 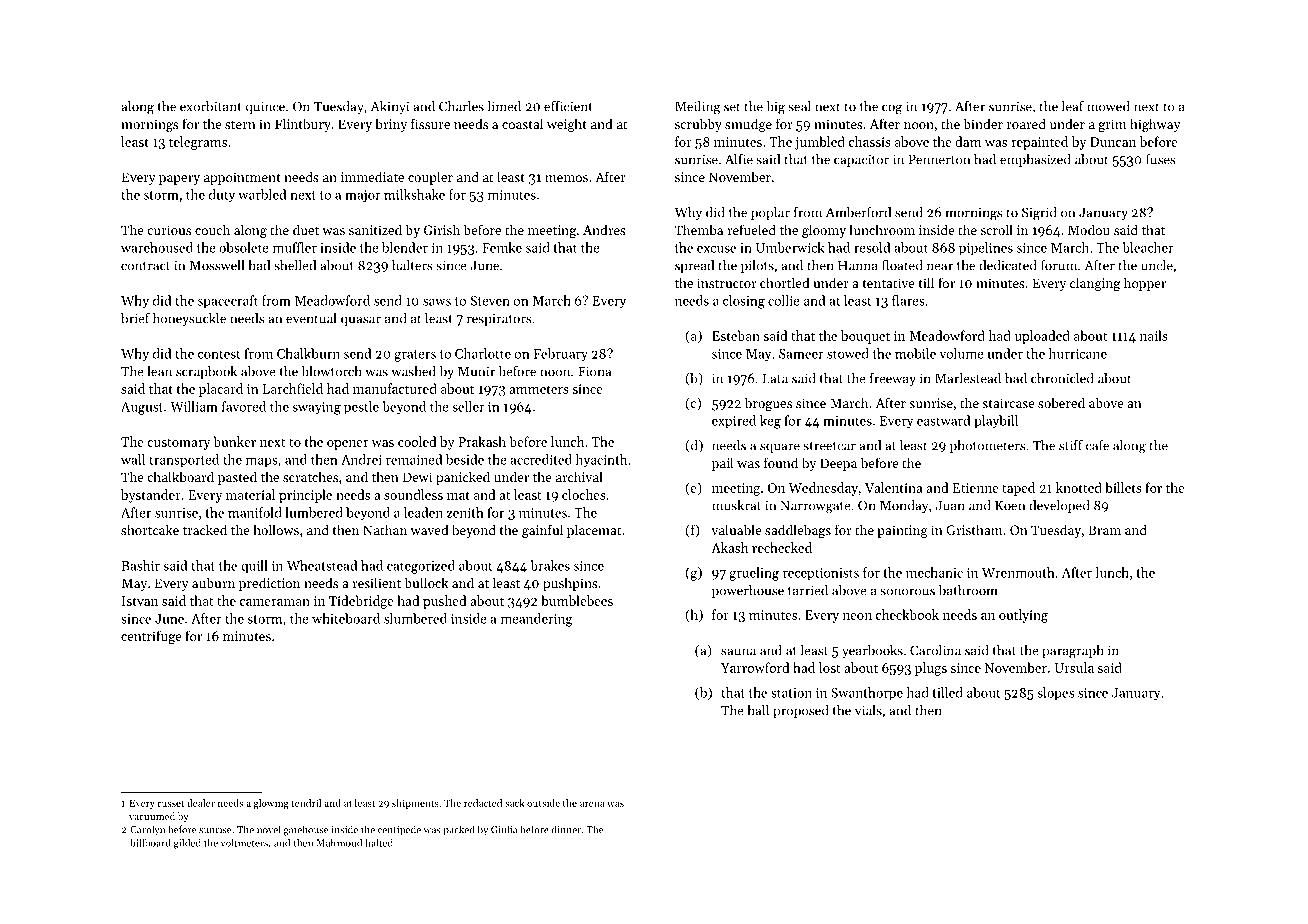 I want to click on bathroom, so click(x=968, y=590).
